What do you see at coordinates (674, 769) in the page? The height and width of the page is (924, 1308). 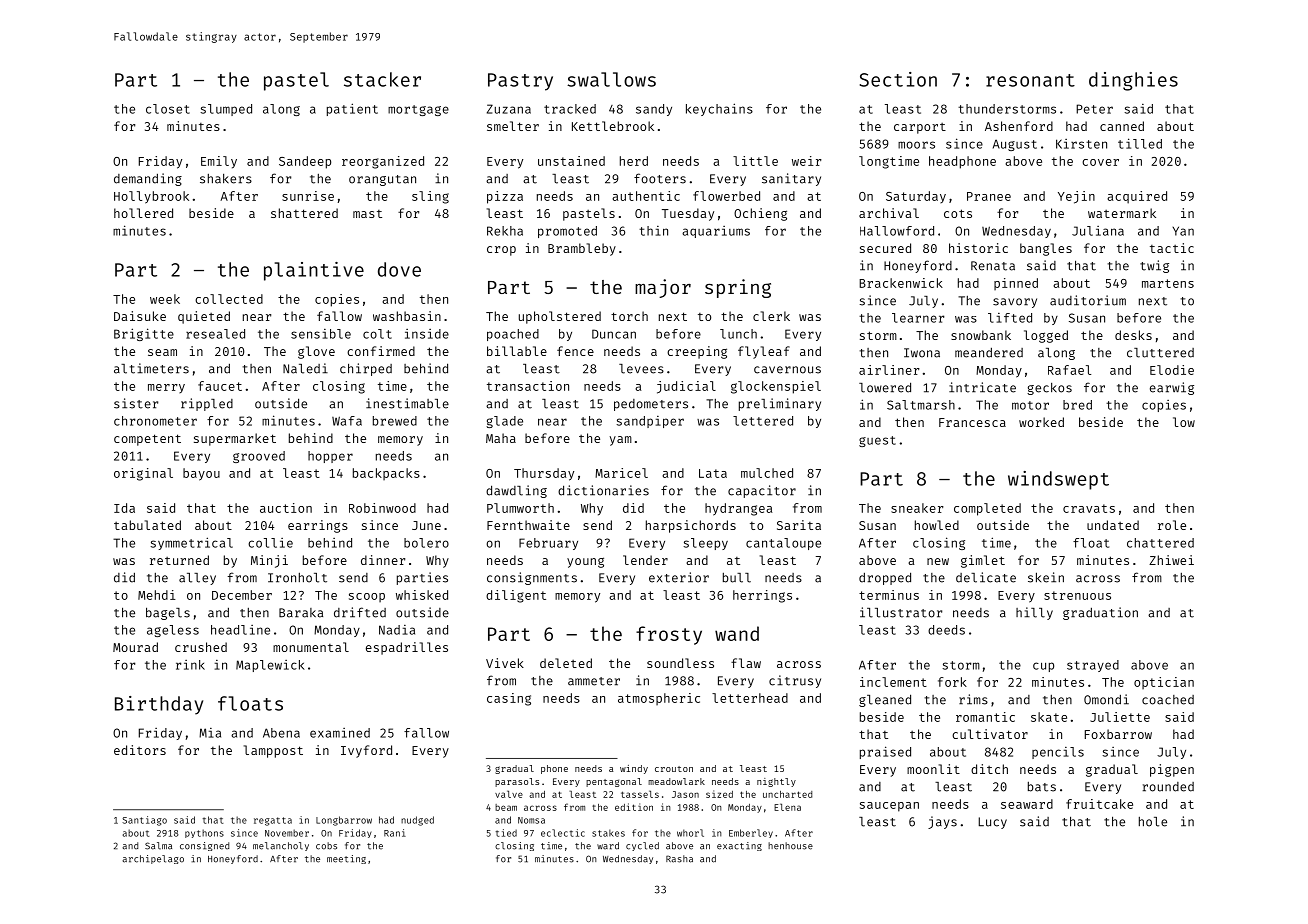 I see `crouton` at bounding box center [674, 769].
